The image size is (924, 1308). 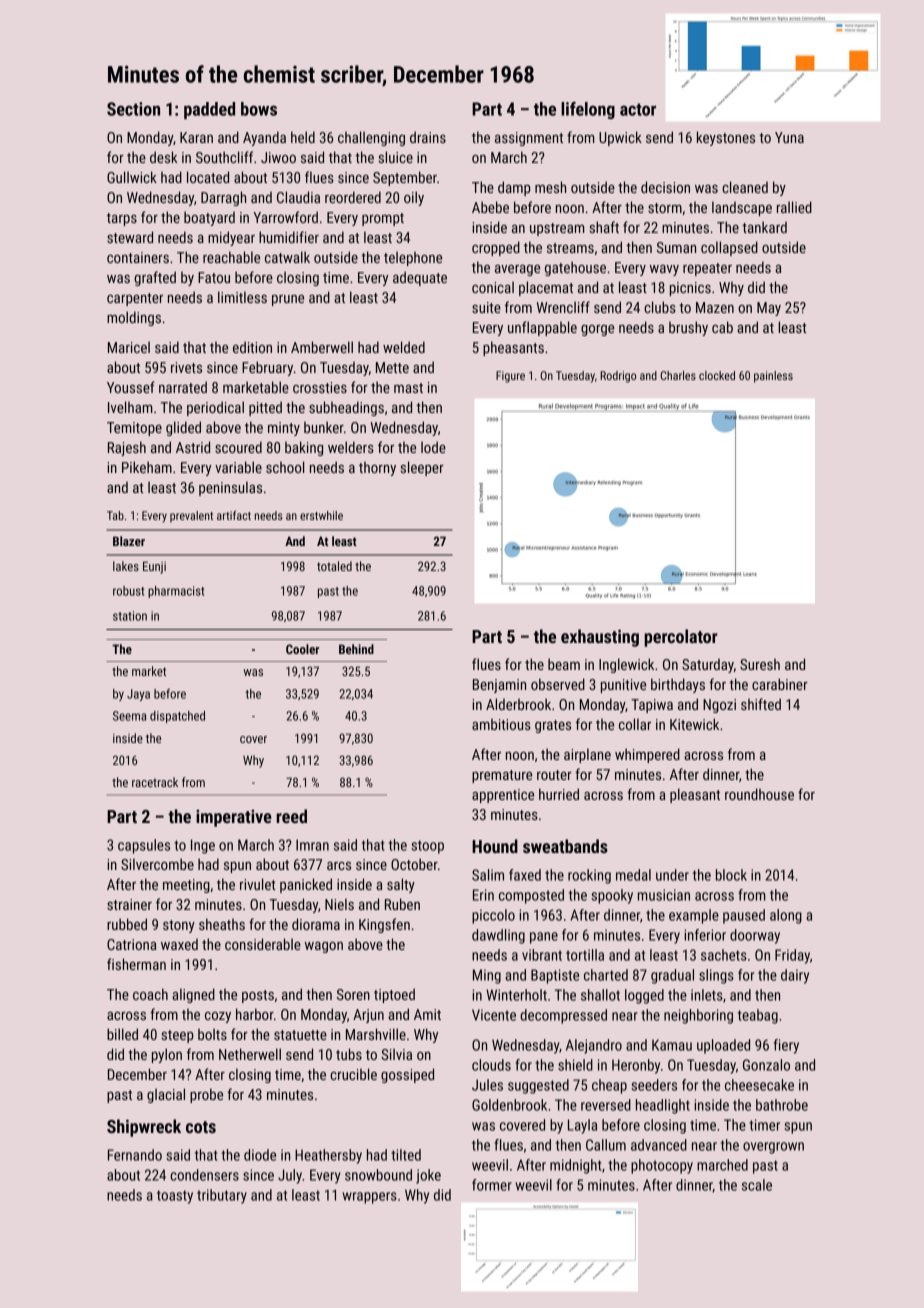 I want to click on dairy, so click(x=795, y=976).
